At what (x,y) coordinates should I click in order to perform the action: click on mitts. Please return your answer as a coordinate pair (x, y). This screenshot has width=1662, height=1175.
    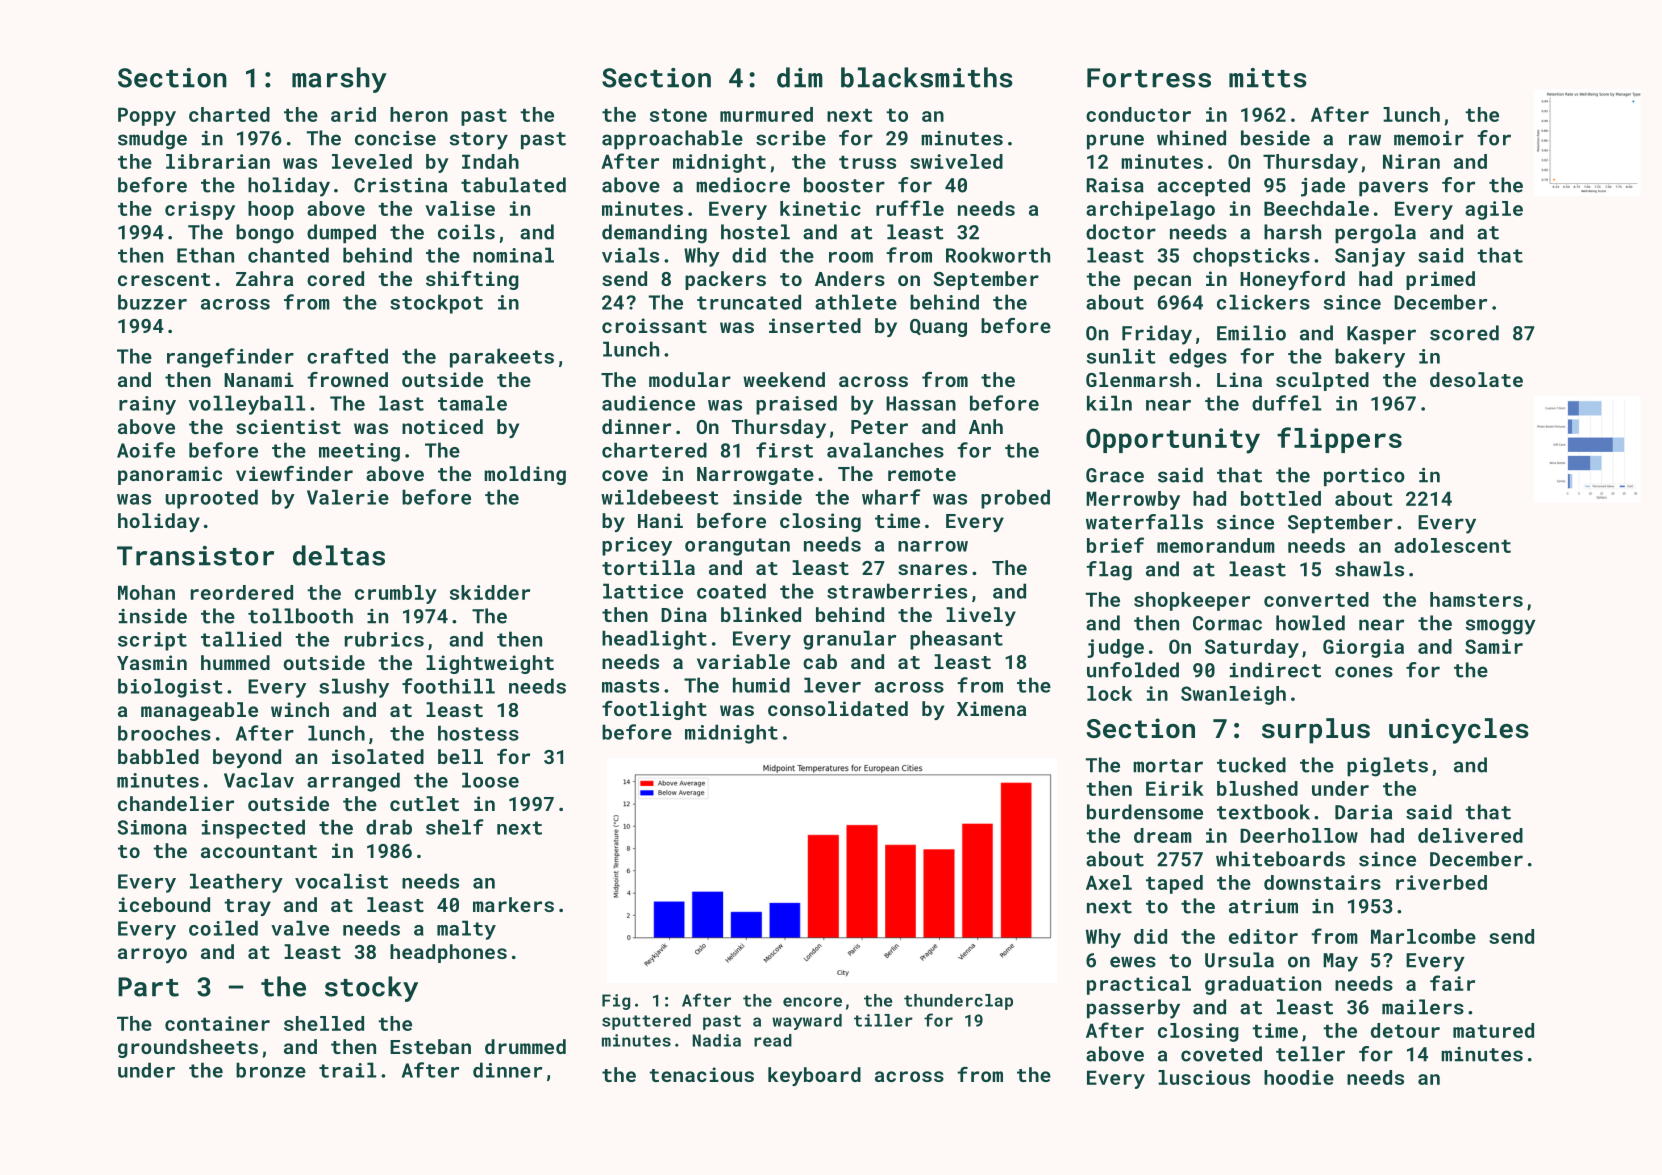
    Looking at the image, I should click on (1268, 78).
